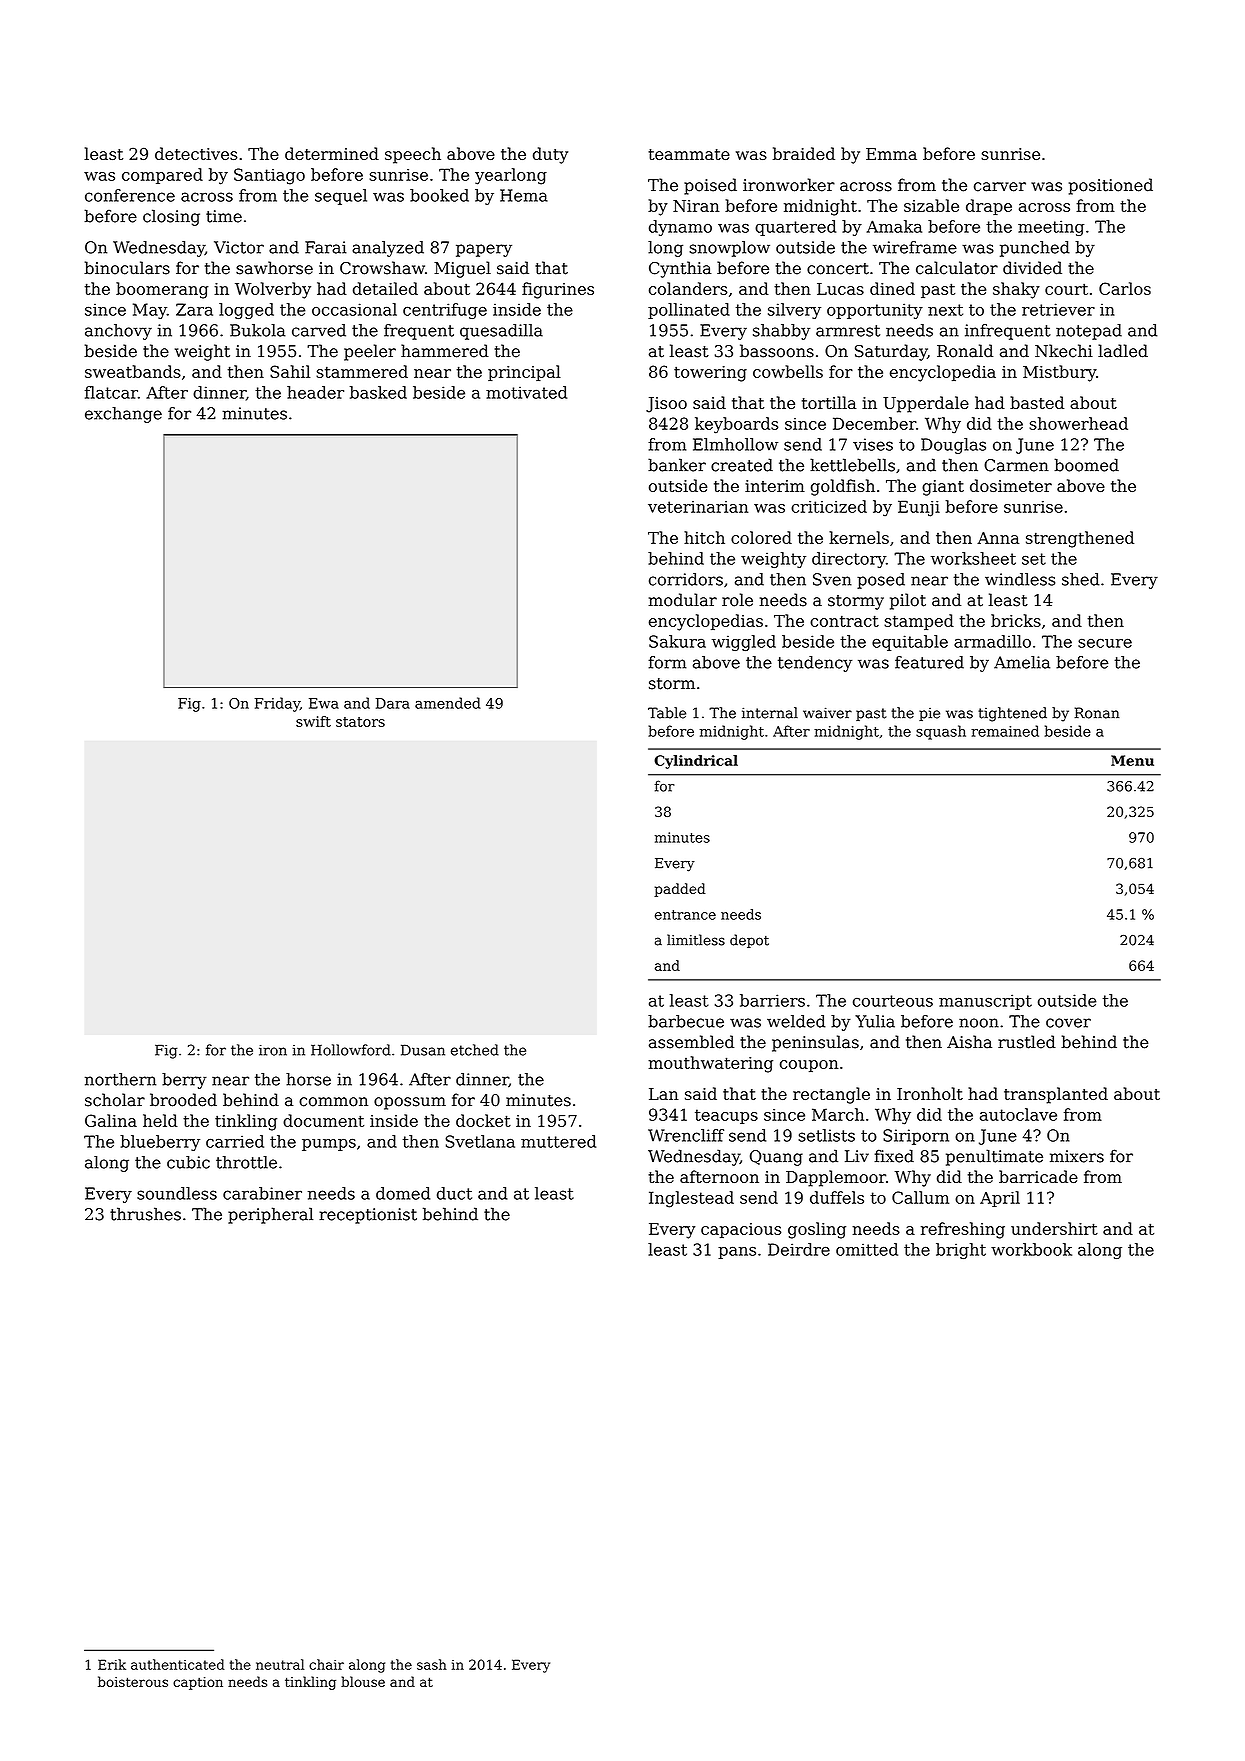 The image size is (1245, 1761). I want to click on anchovy, so click(118, 332).
